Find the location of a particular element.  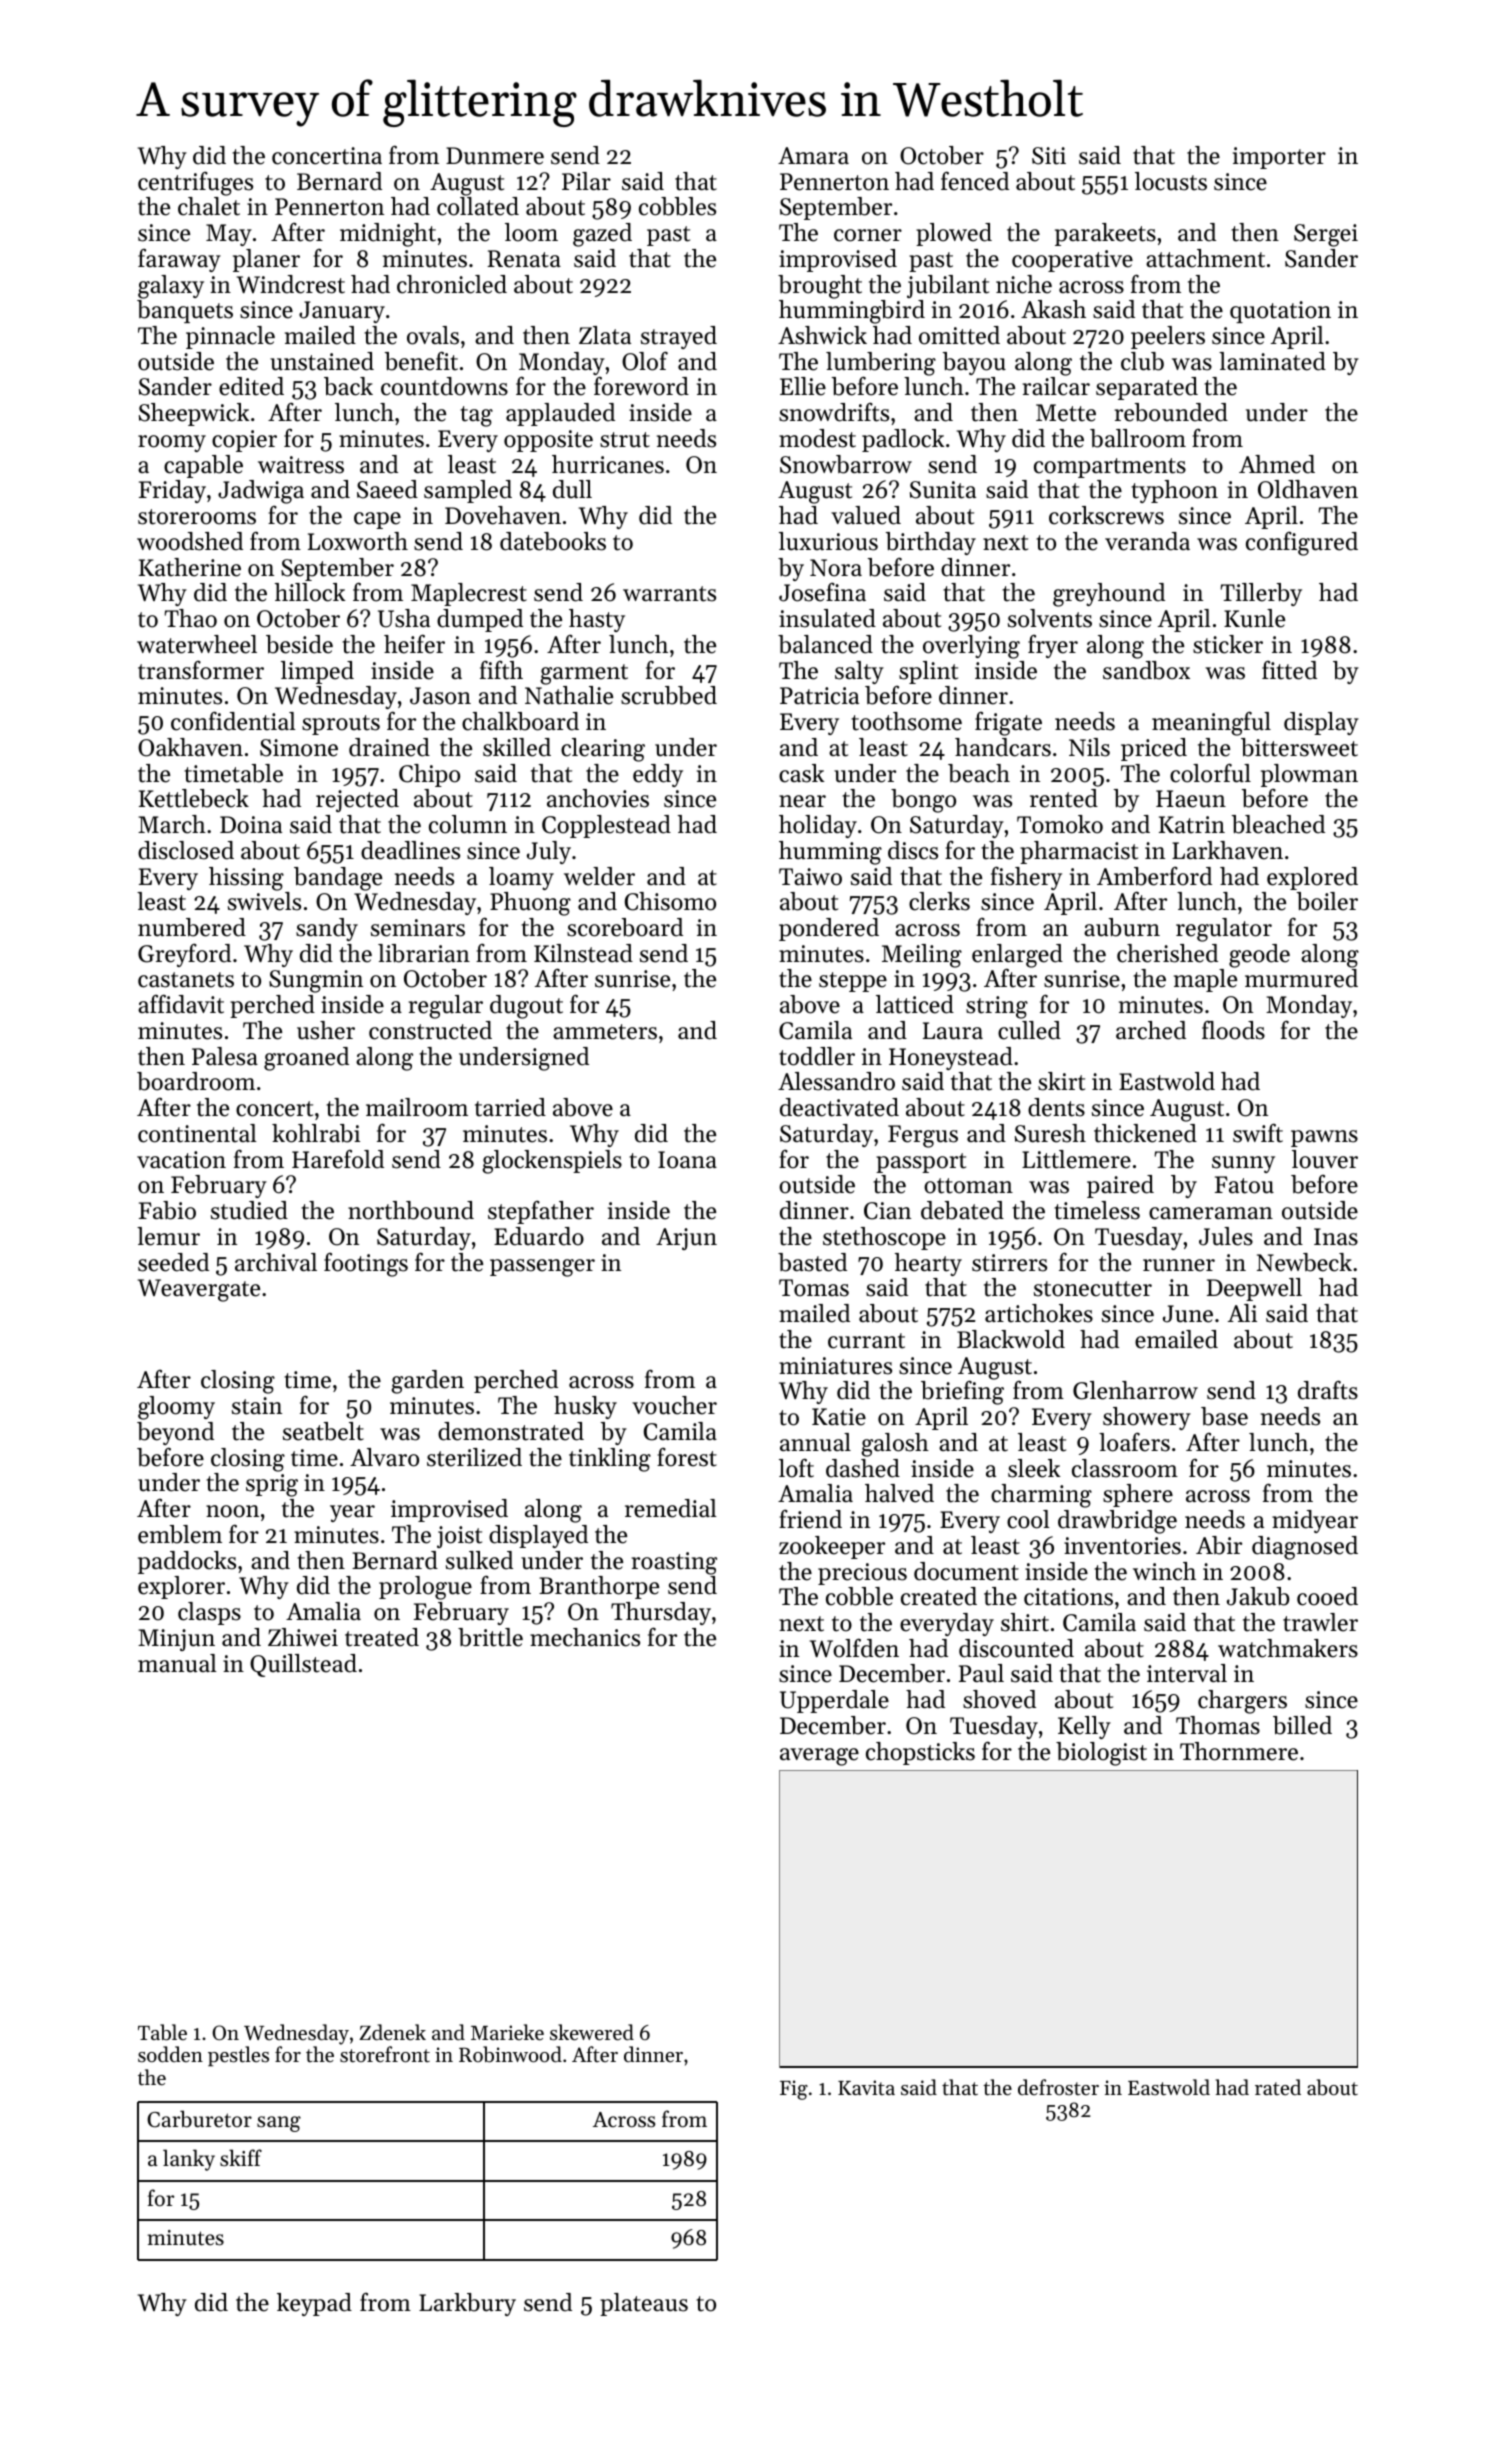

Oldhaven is located at coordinates (1308, 489).
